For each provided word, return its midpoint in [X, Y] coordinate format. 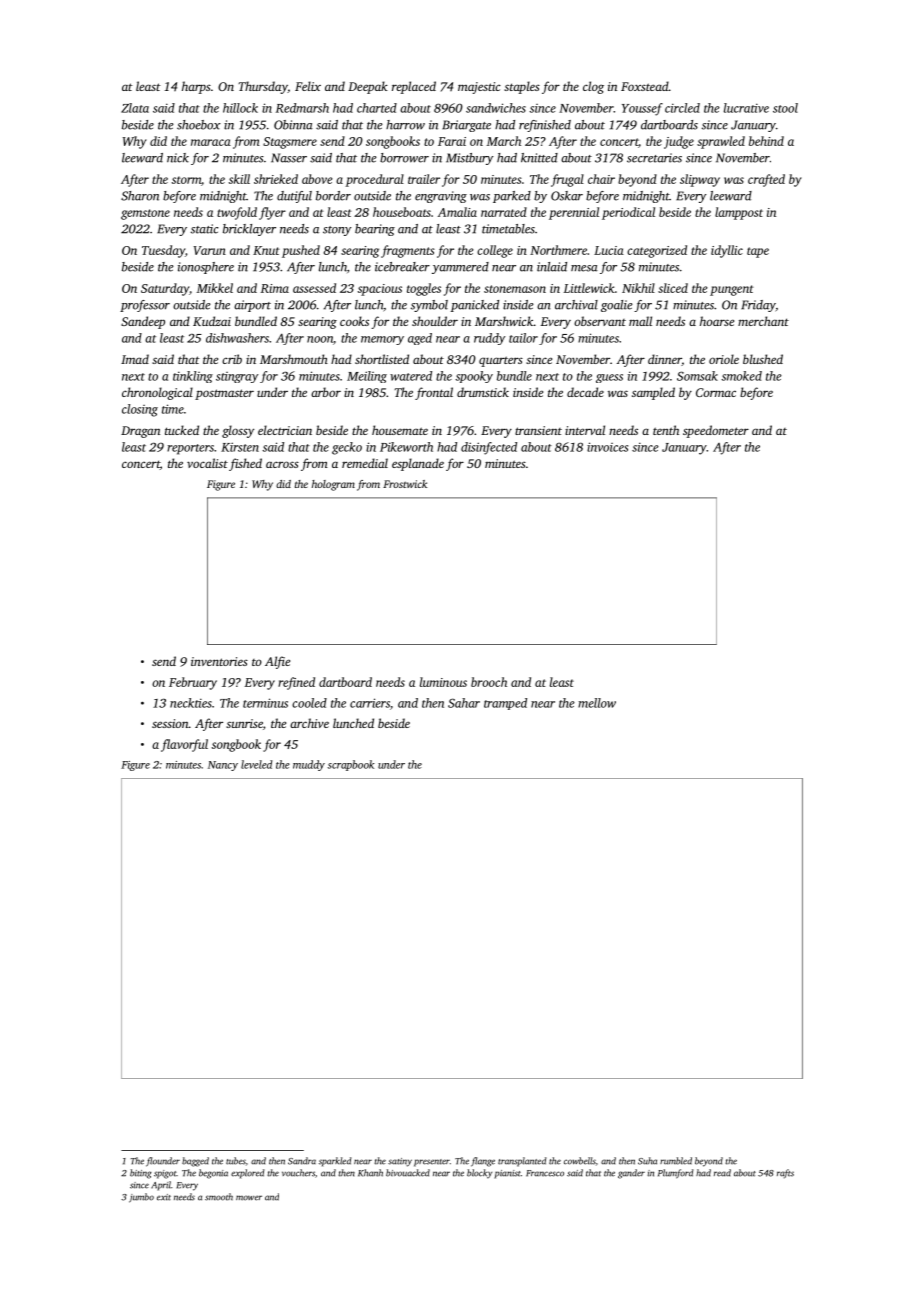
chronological [157, 393]
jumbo [141, 1198]
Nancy [223, 766]
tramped [505, 704]
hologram [333, 485]
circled [682, 108]
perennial [574, 213]
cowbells [580, 1161]
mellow [597, 703]
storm [186, 180]
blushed [763, 359]
